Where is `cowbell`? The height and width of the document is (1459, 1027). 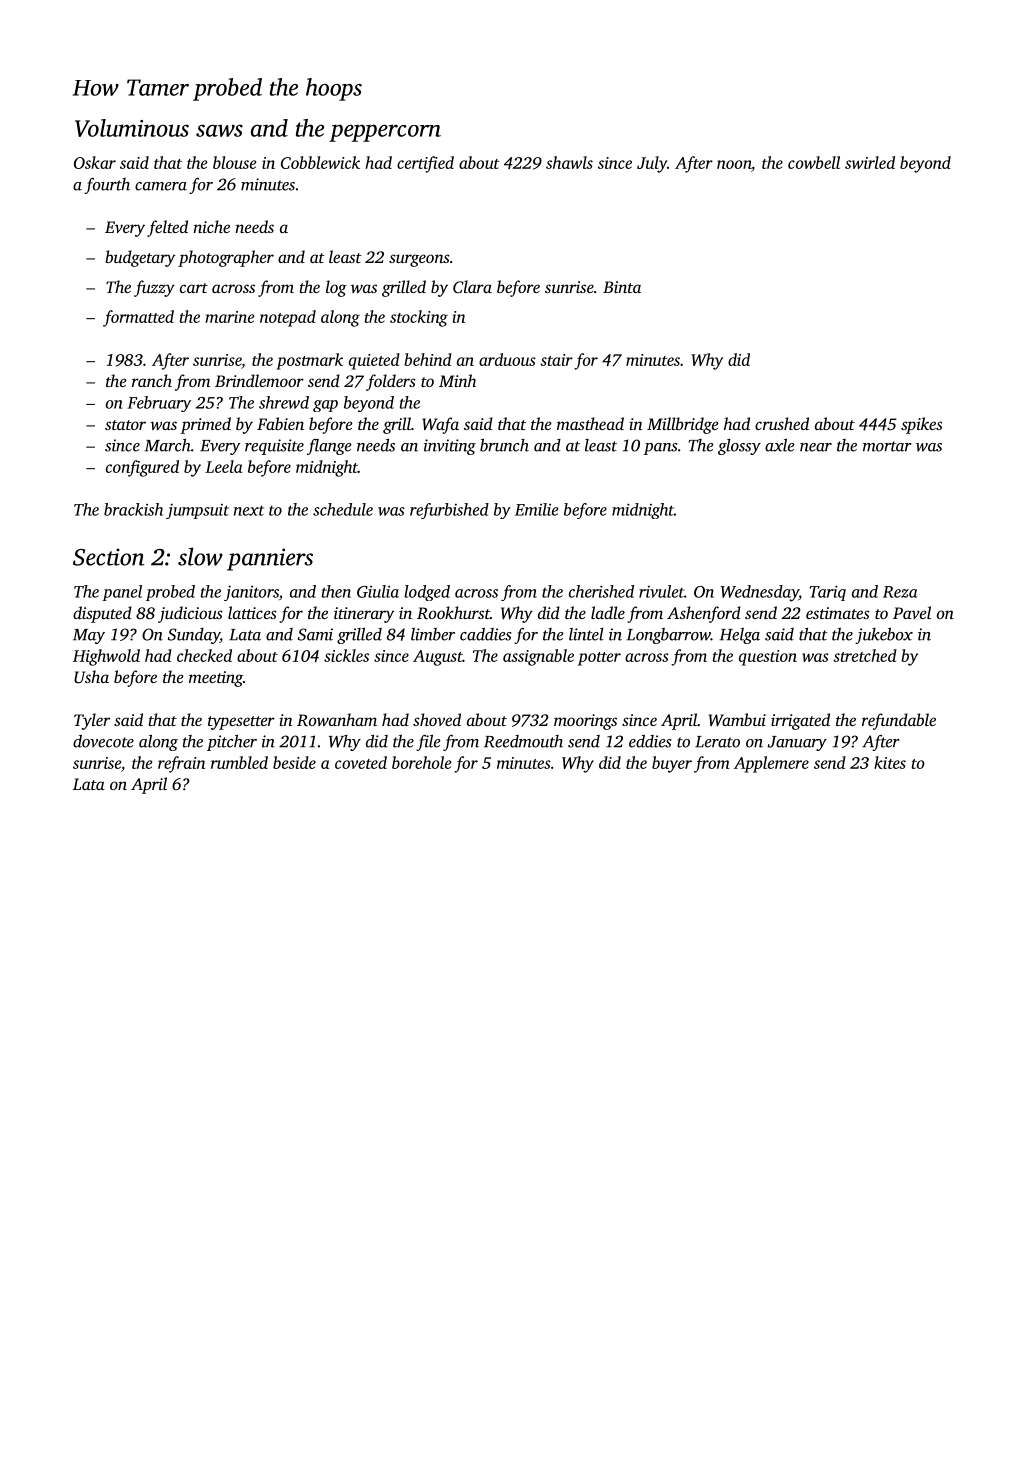
cowbell is located at coordinates (814, 162).
